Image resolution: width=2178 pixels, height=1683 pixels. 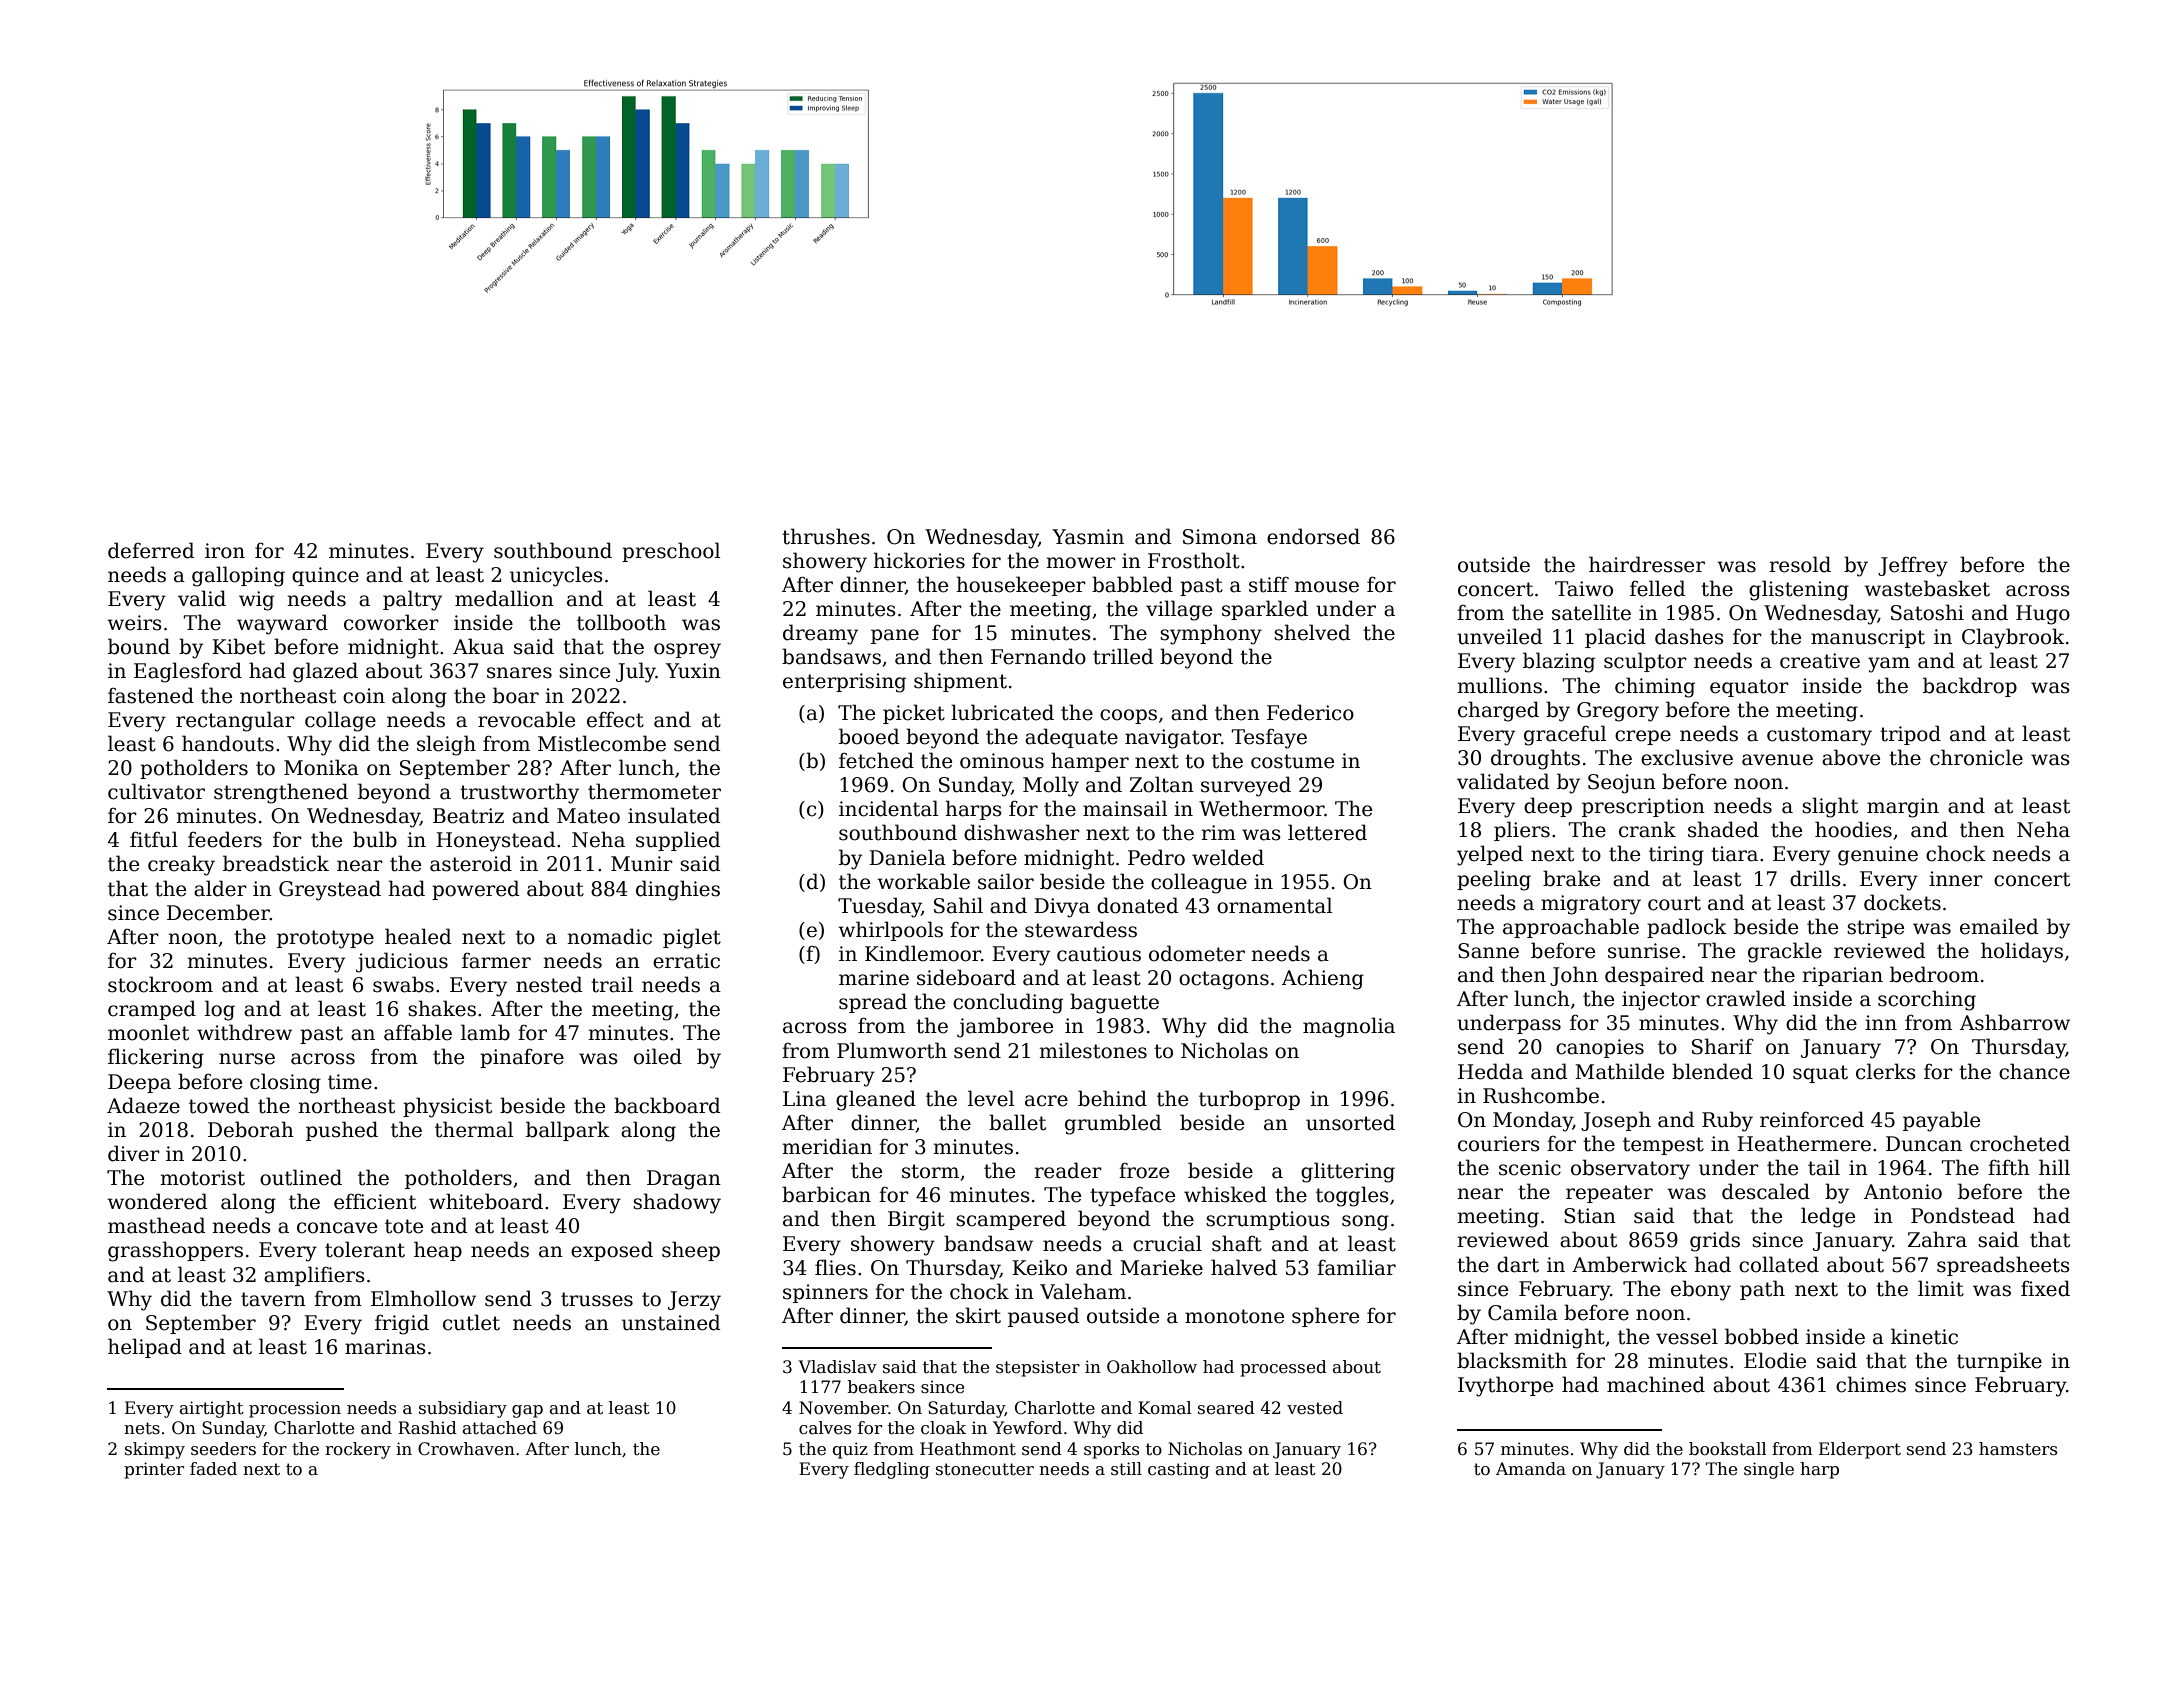 What do you see at coordinates (549, 984) in the screenshot?
I see `nested` at bounding box center [549, 984].
